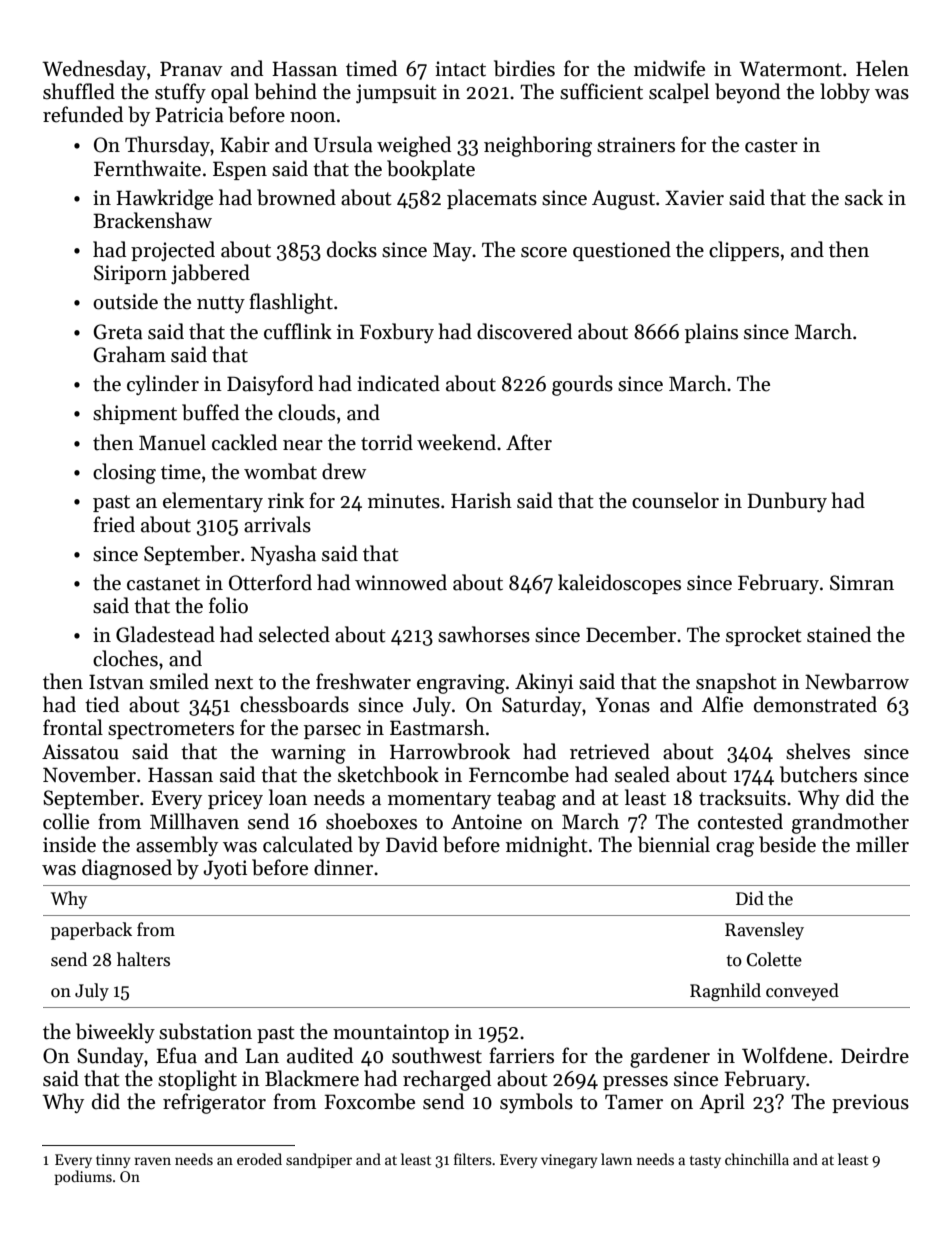 The image size is (952, 1233). Describe the element at coordinates (784, 1055) in the screenshot. I see `Wolfdene` at that location.
